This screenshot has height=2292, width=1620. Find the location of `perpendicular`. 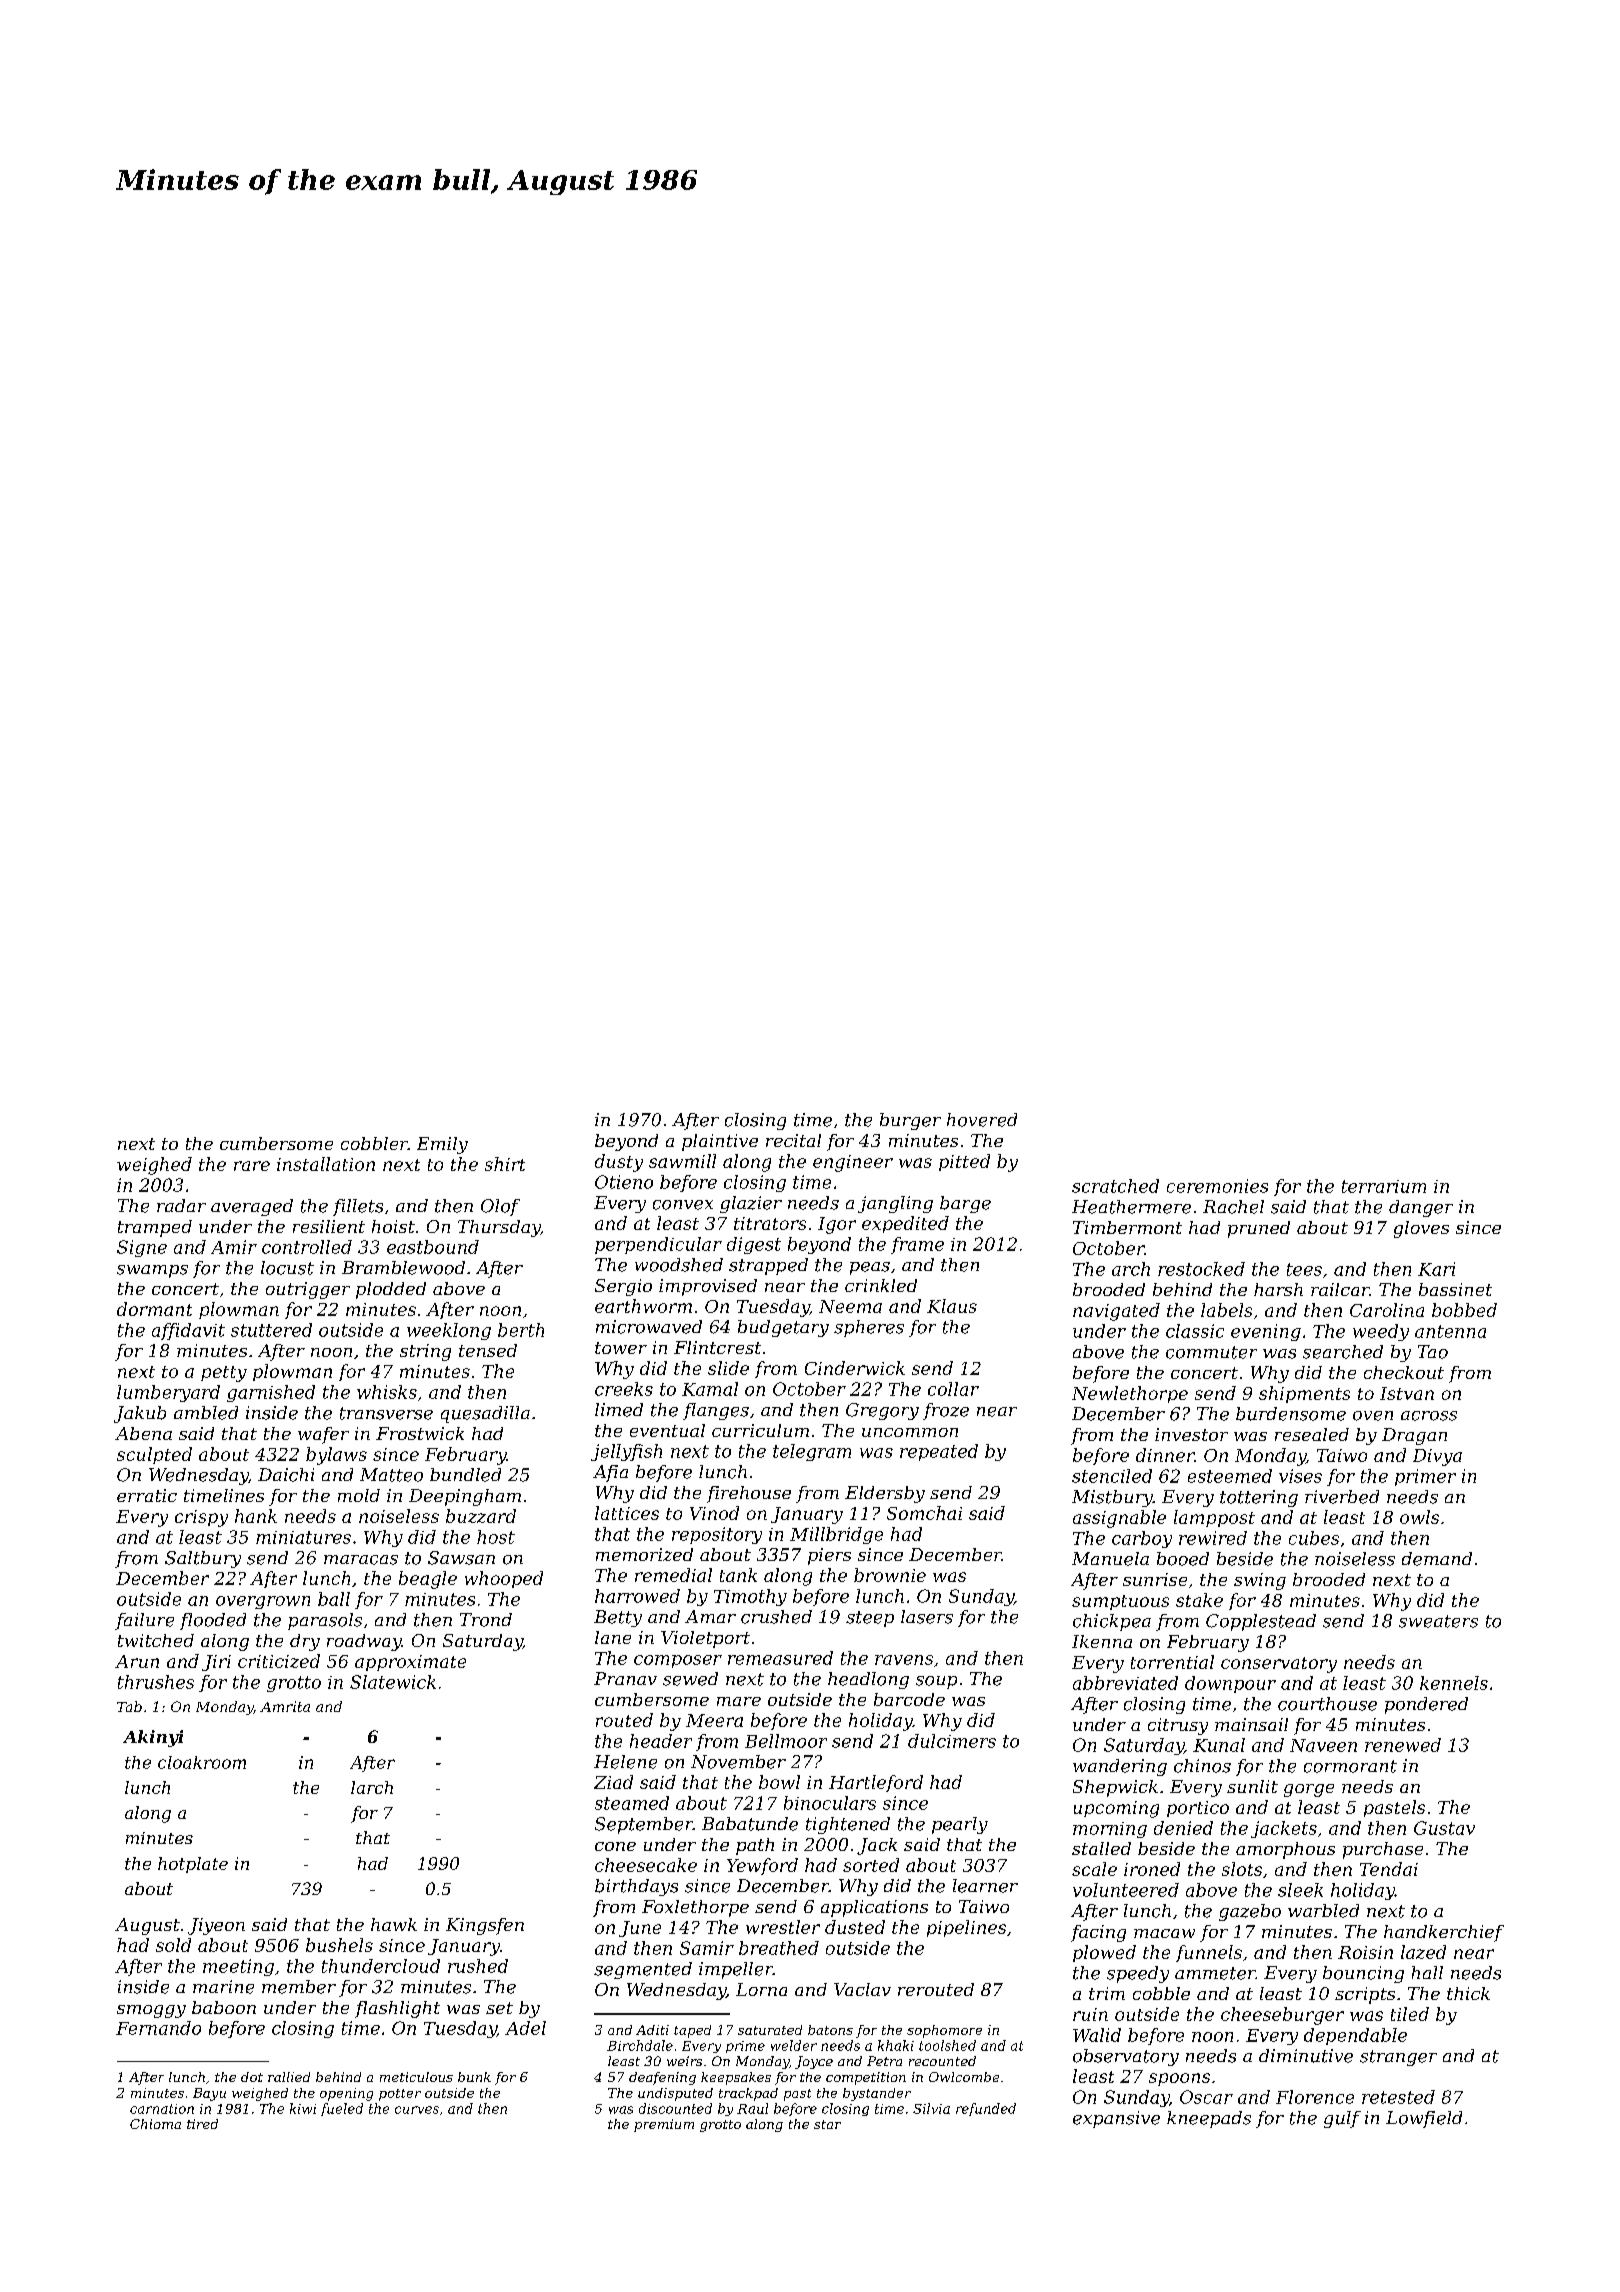

perpendicular is located at coordinates (658, 1245).
